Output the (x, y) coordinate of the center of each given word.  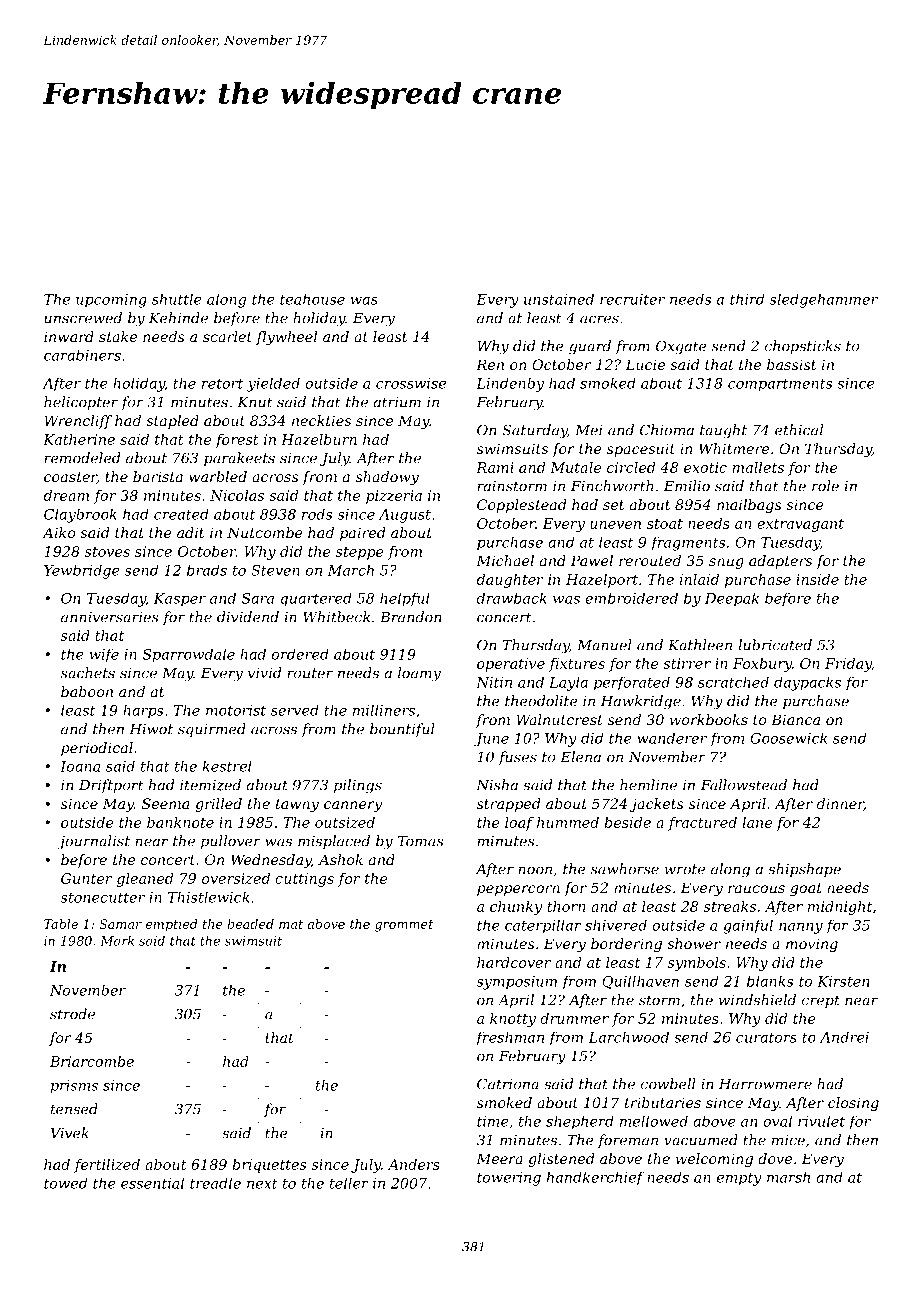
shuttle (177, 299)
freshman (510, 1039)
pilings (358, 786)
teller (349, 1183)
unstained (559, 299)
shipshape (804, 870)
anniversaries (110, 617)
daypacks (807, 684)
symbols (697, 964)
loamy (419, 674)
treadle (215, 1183)
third (747, 299)
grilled (218, 805)
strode (72, 1014)
